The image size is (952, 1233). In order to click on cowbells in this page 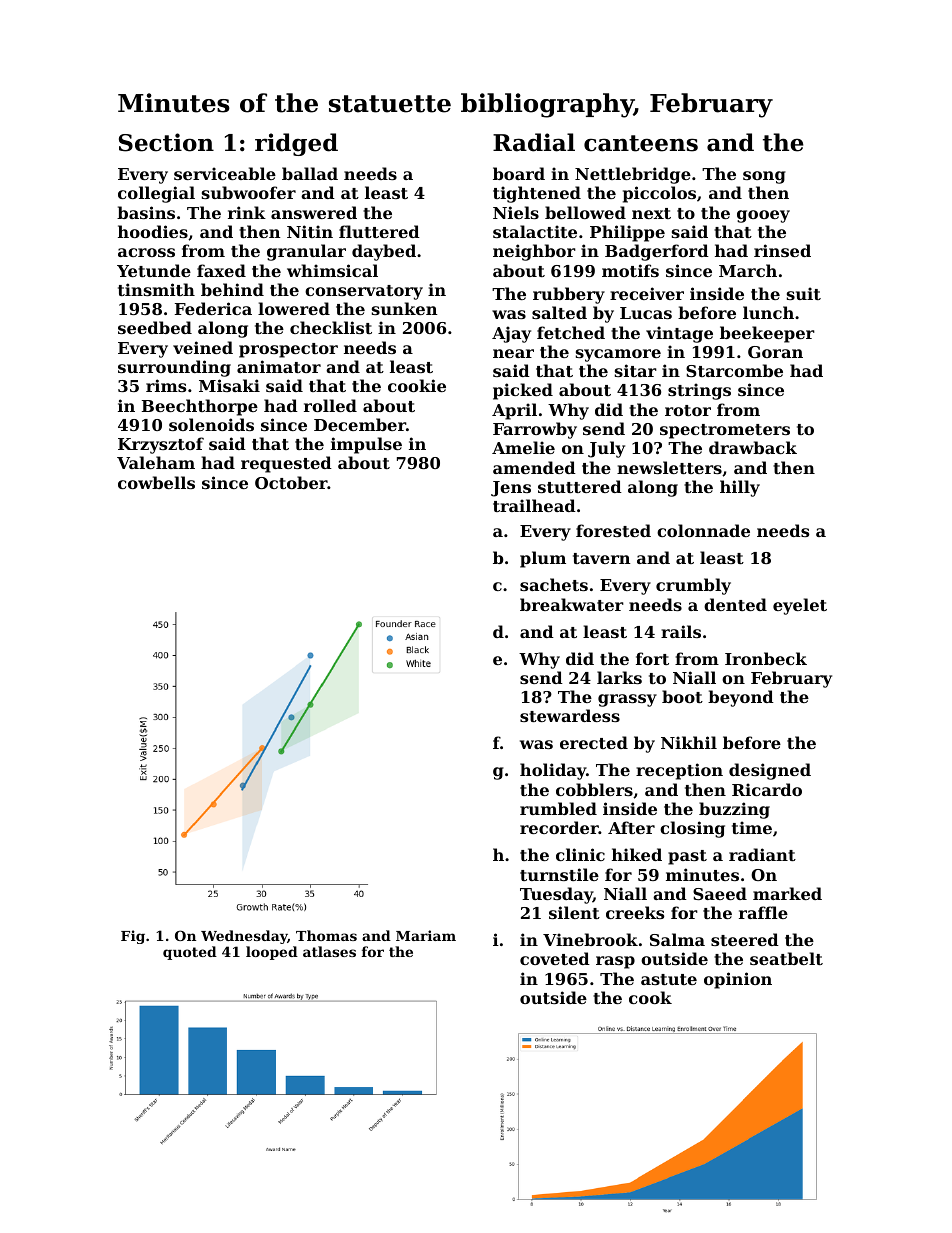, I will do `click(156, 482)`.
